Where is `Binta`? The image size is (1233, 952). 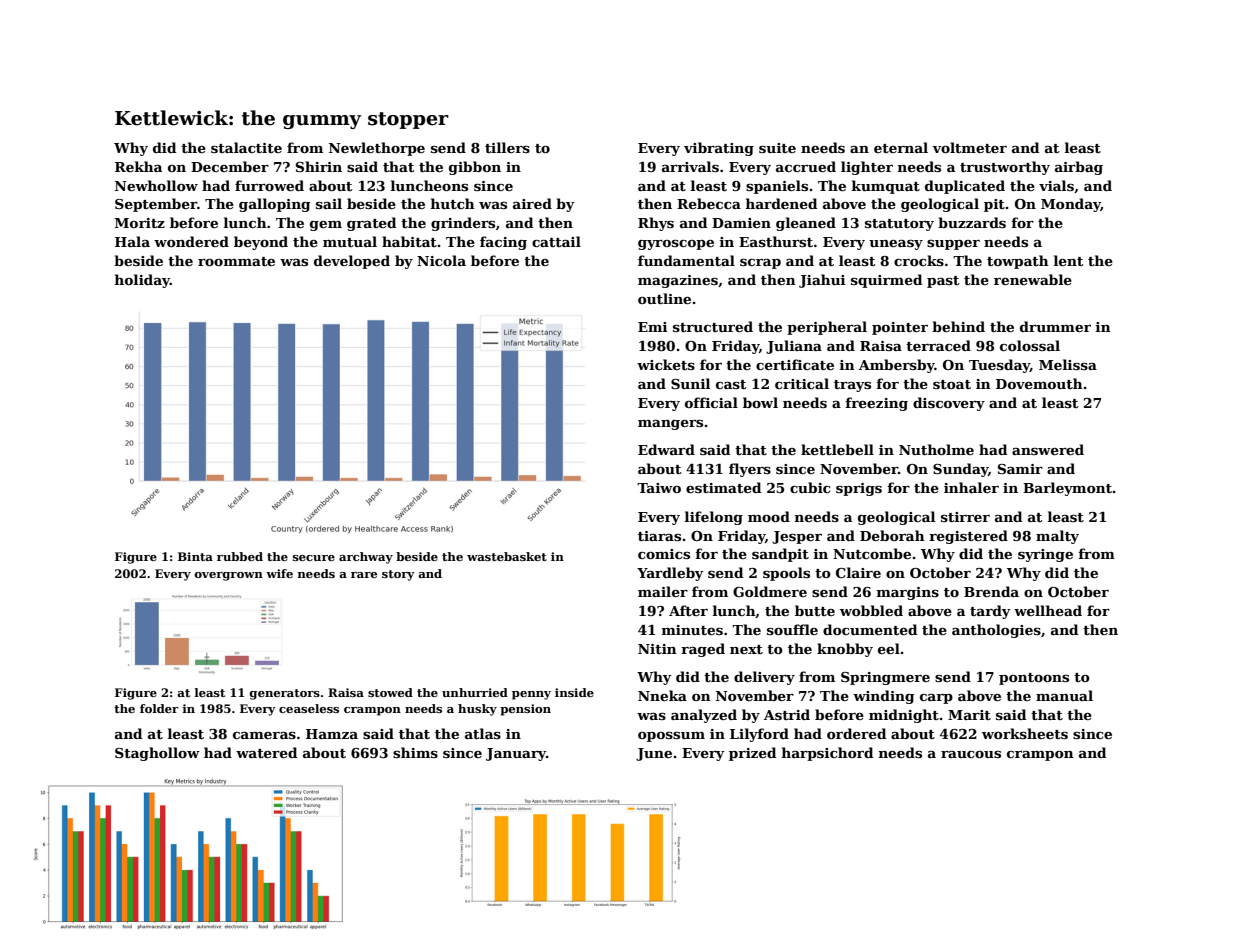 Binta is located at coordinates (195, 556).
